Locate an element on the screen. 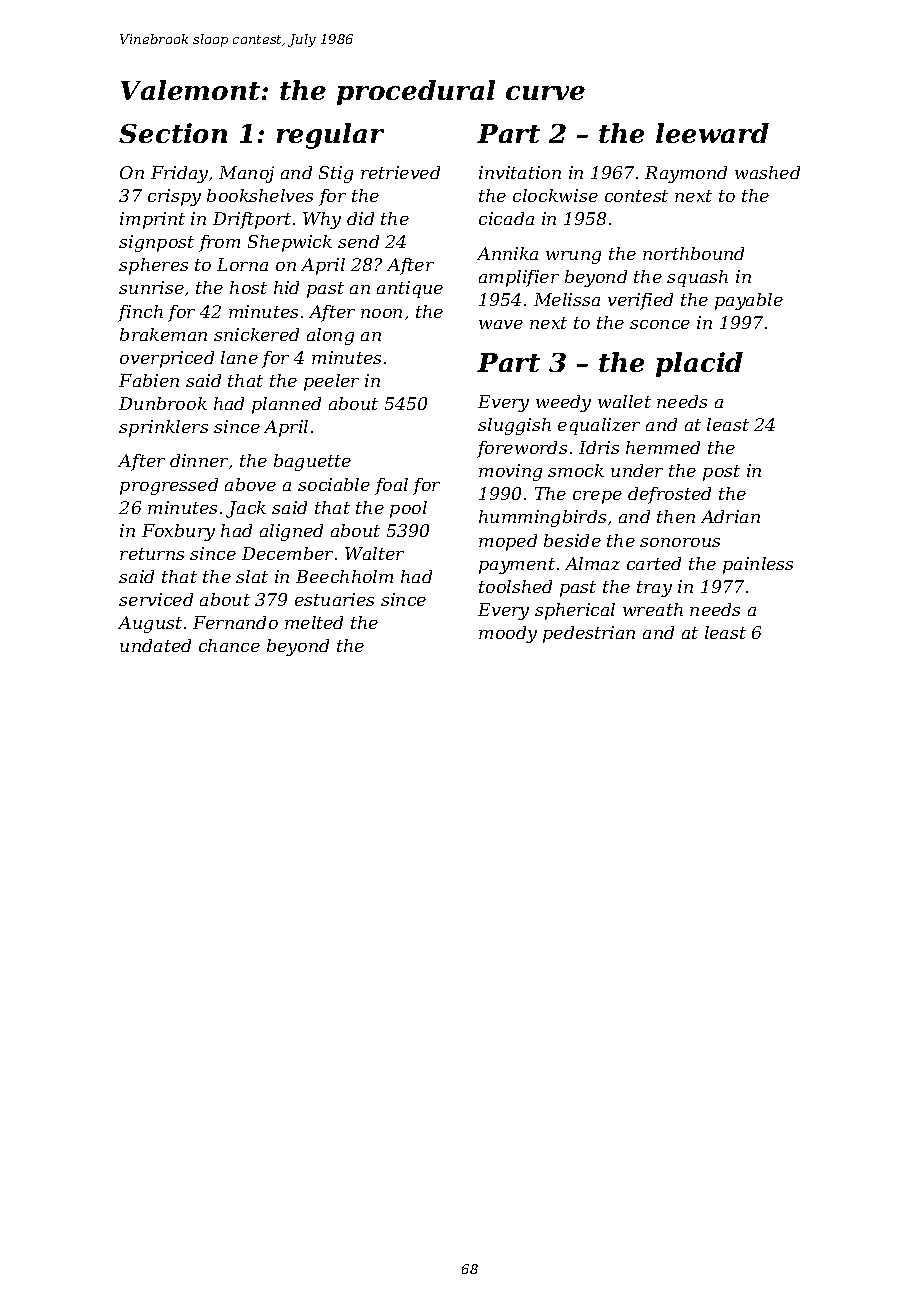 The height and width of the screenshot is (1308, 924). pedestrian is located at coordinates (589, 634).
